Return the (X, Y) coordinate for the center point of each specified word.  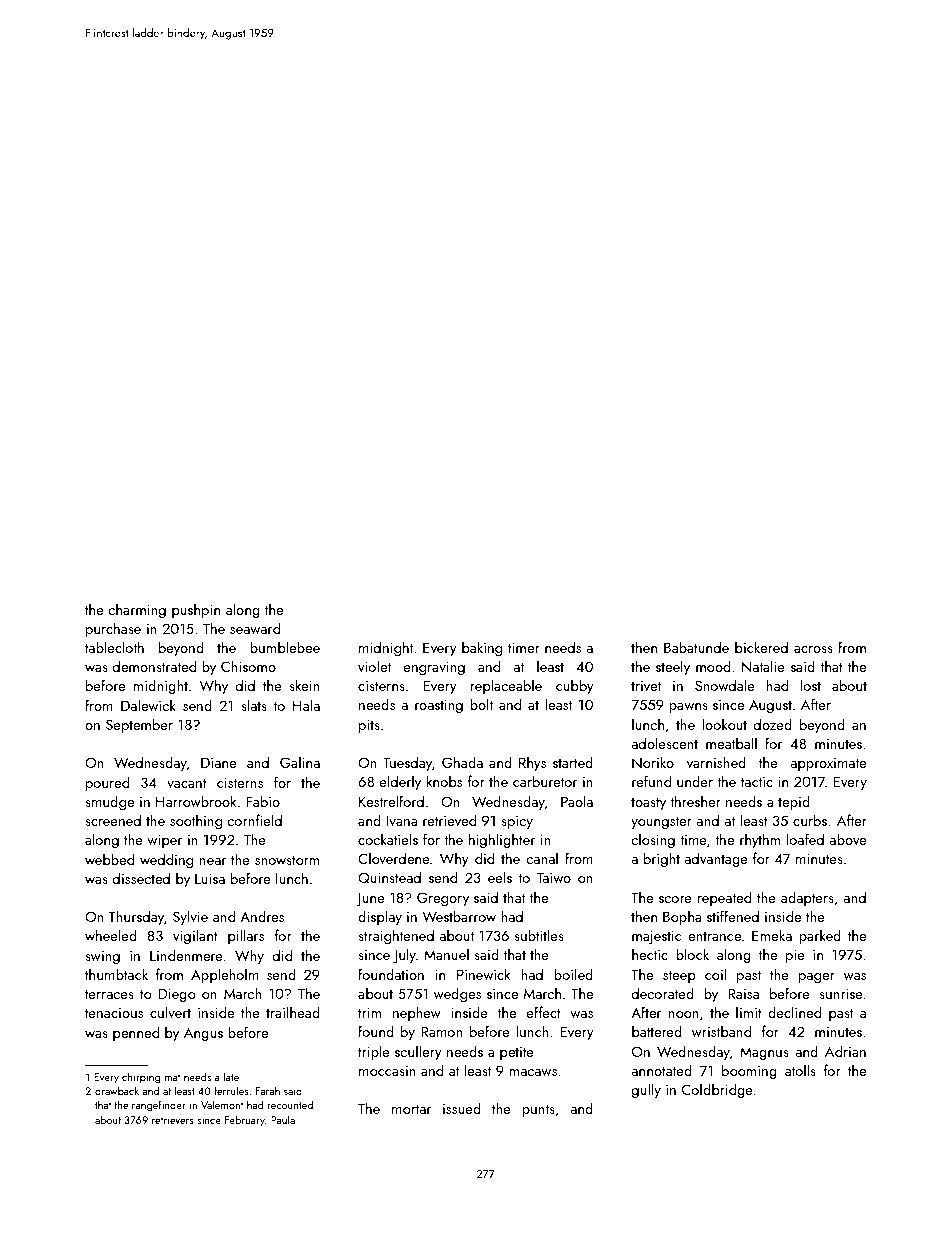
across (813, 649)
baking (482, 648)
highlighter (502, 840)
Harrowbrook (196, 801)
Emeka (772, 935)
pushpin (196, 610)
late (231, 1076)
